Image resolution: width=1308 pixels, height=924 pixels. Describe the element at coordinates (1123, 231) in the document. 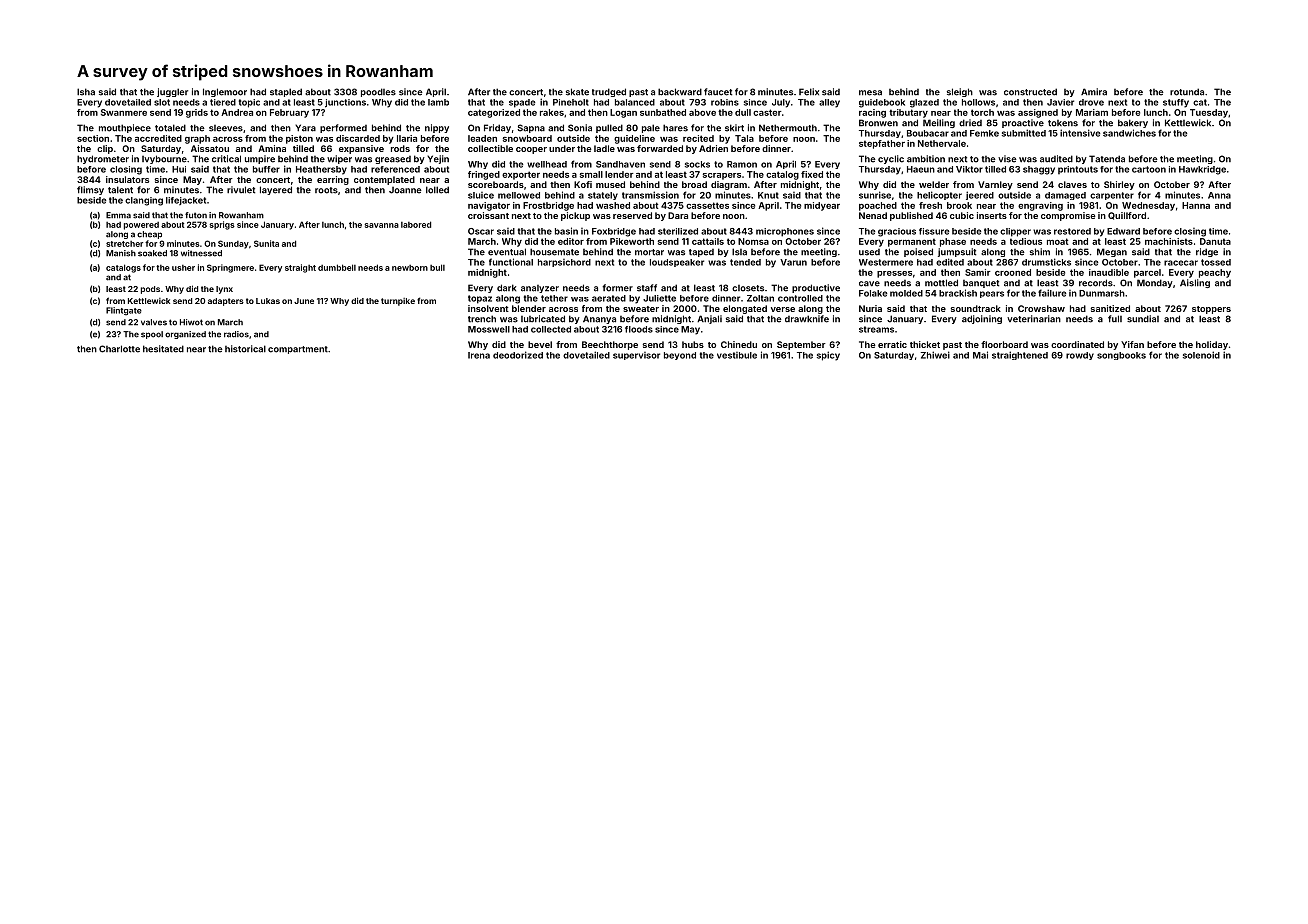

I see `Edward` at that location.
